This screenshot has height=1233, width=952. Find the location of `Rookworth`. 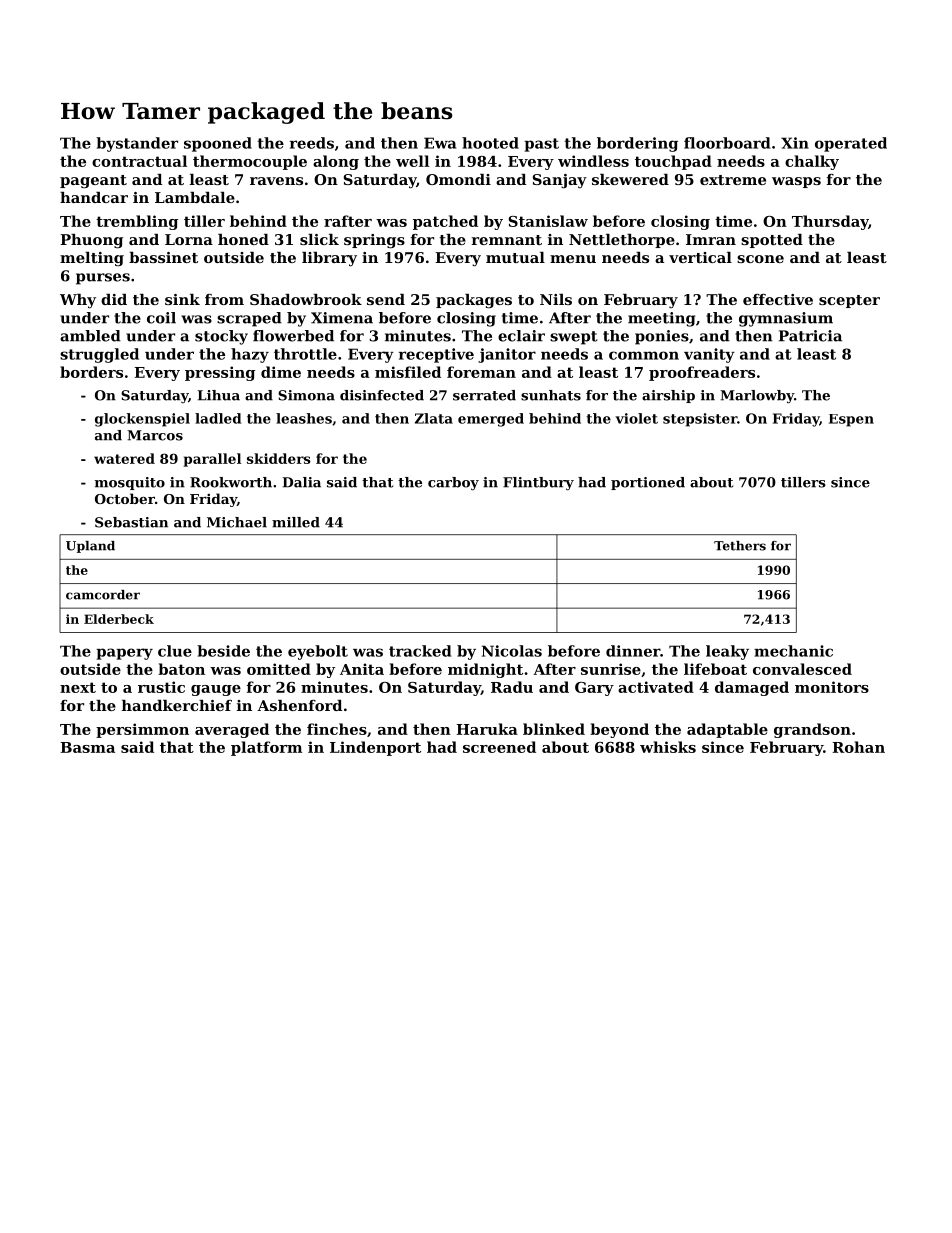

Rookworth is located at coordinates (231, 482).
